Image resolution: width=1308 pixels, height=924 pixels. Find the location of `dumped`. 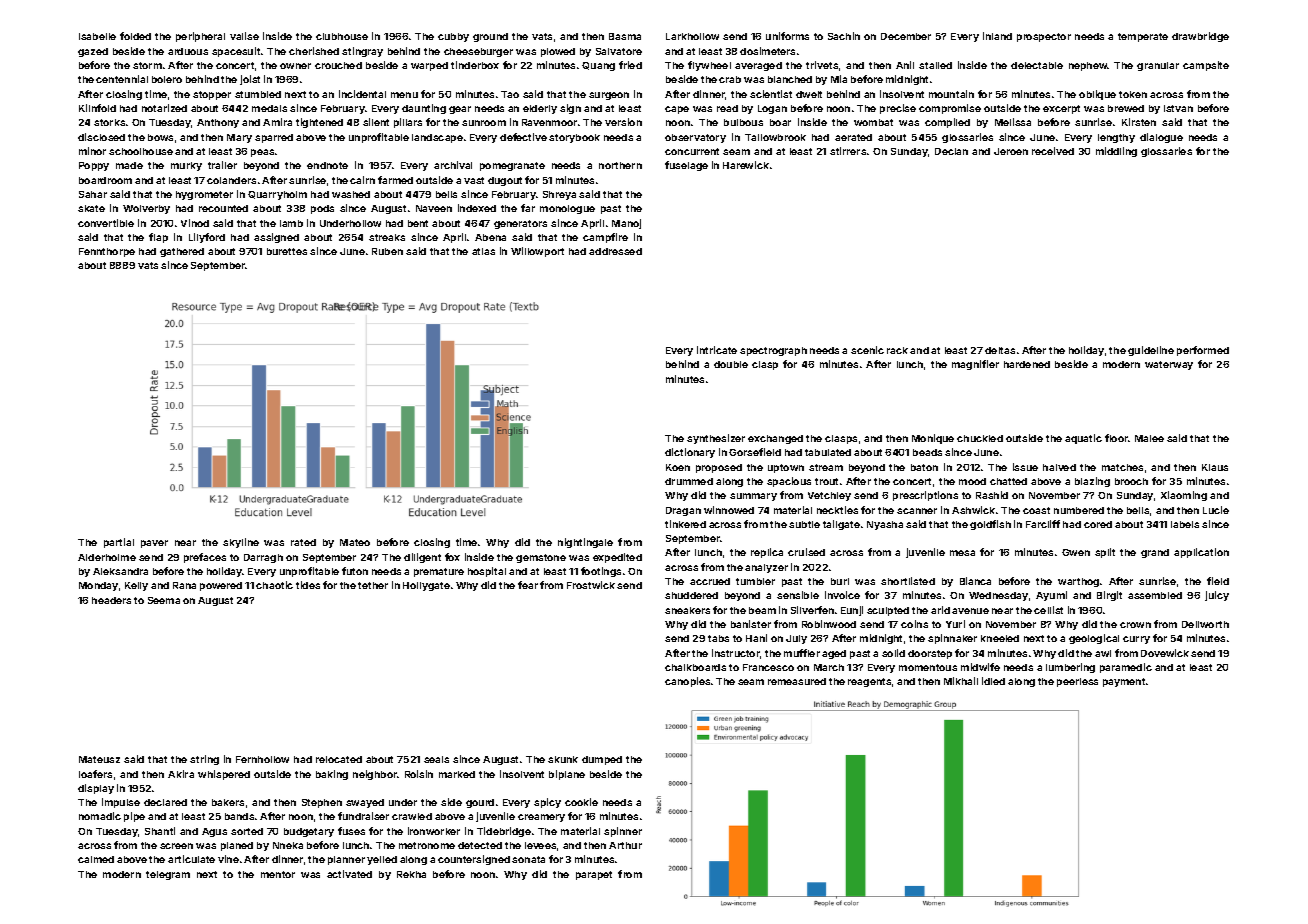

dumped is located at coordinates (602, 760).
